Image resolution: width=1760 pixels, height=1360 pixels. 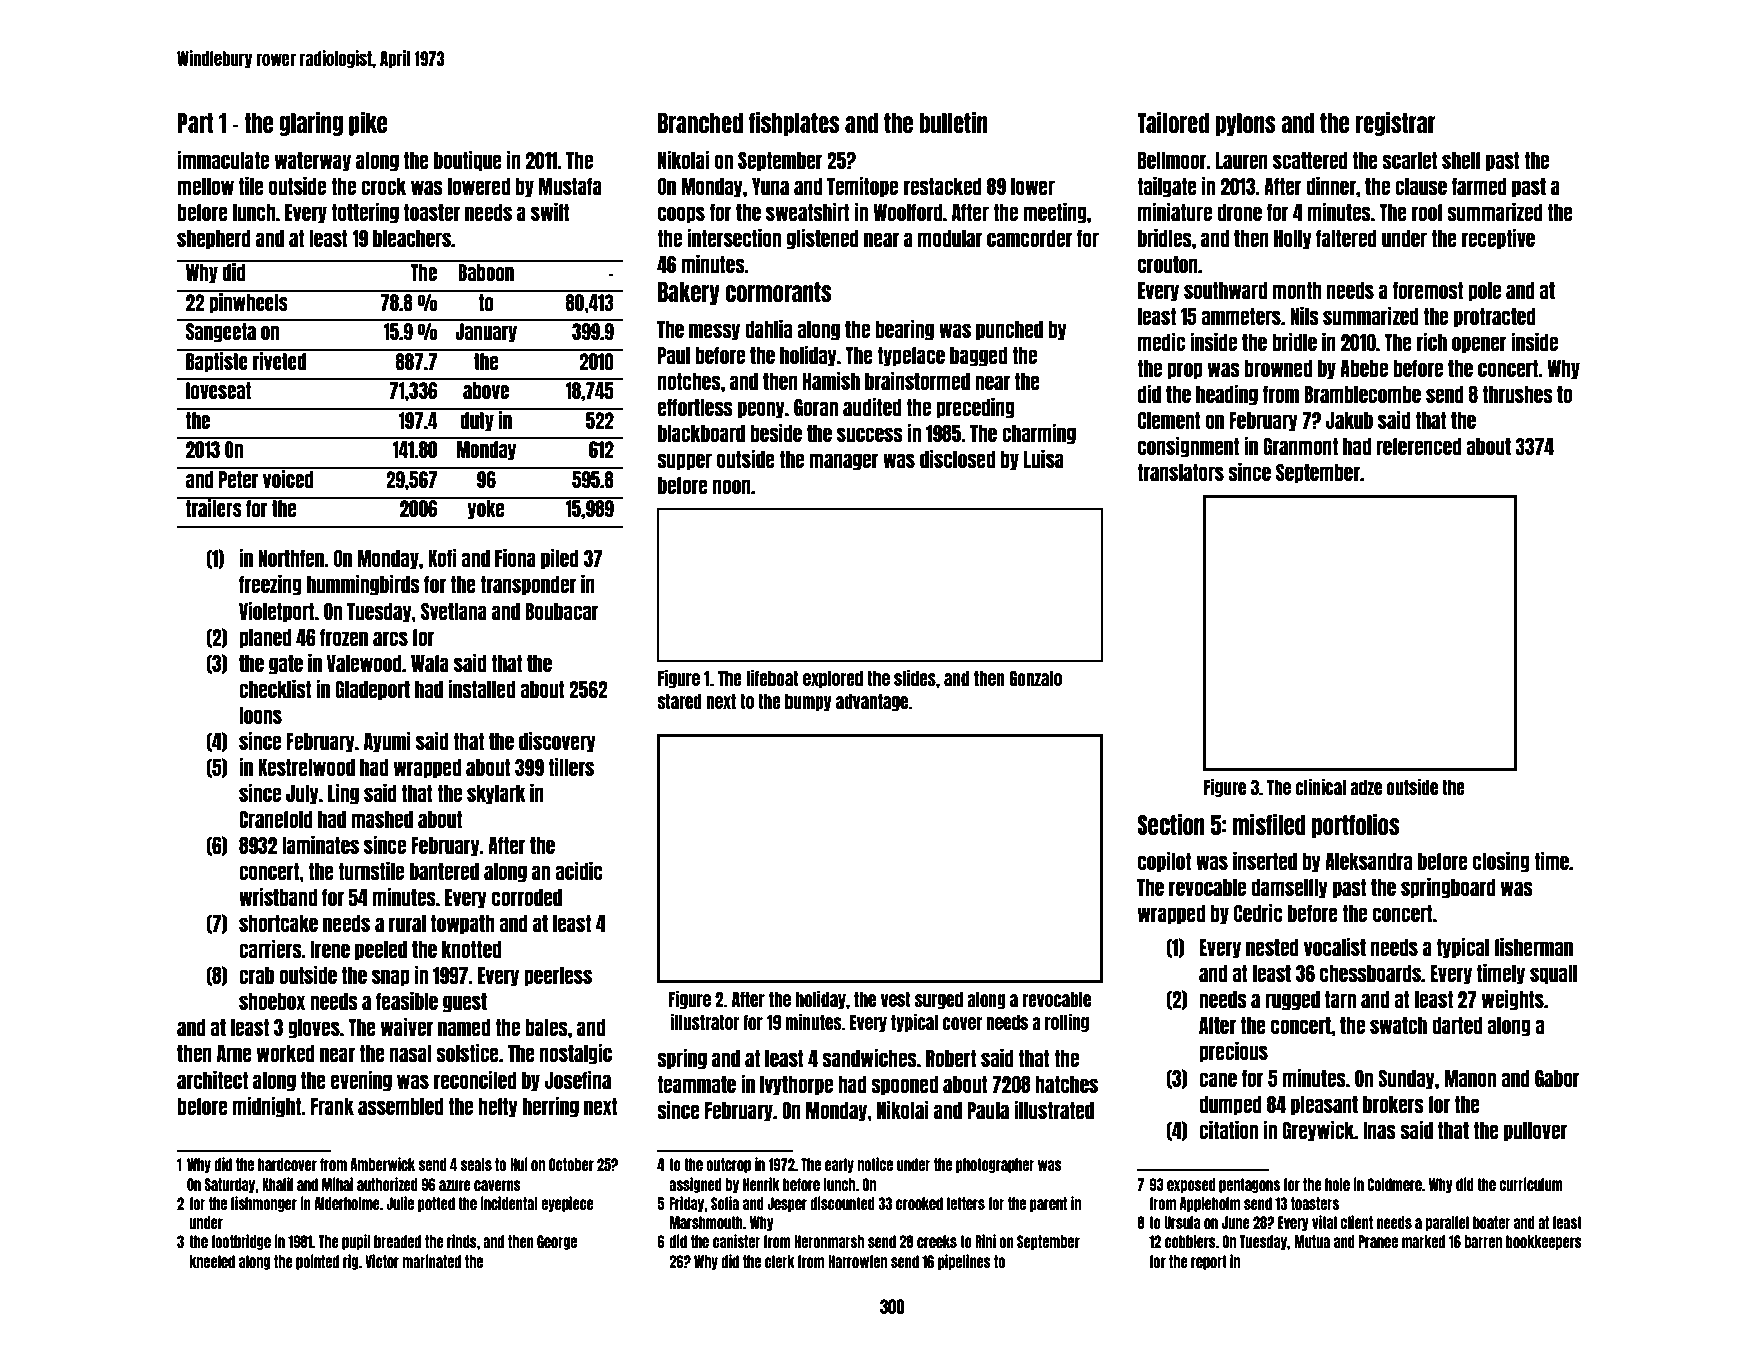 I want to click on adze, so click(x=1366, y=787).
